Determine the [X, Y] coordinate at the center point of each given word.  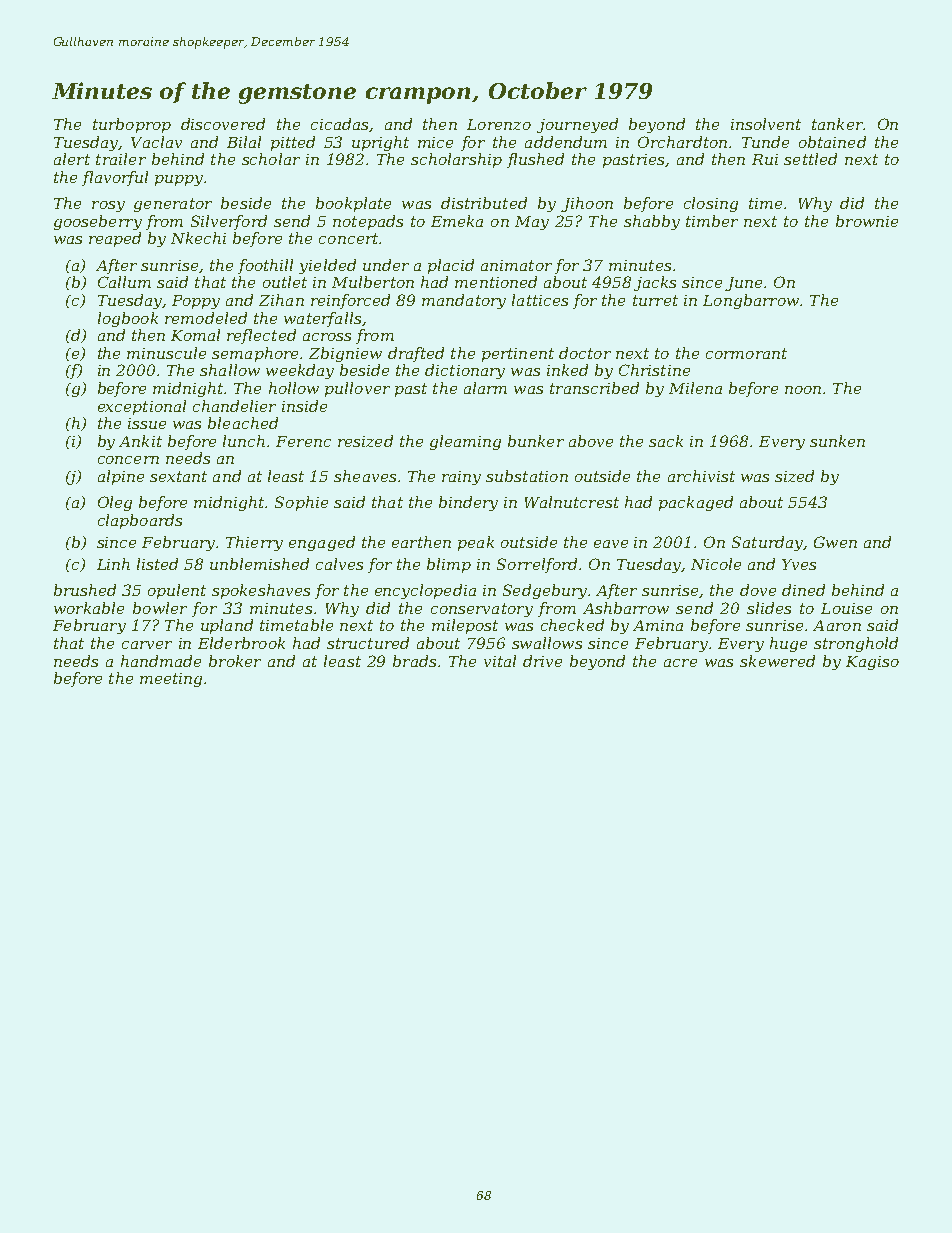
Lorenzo [499, 124]
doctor [585, 353]
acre [680, 663]
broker [235, 661]
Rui [765, 159]
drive [542, 661]
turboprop [132, 125]
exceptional [142, 407]
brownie [867, 221]
